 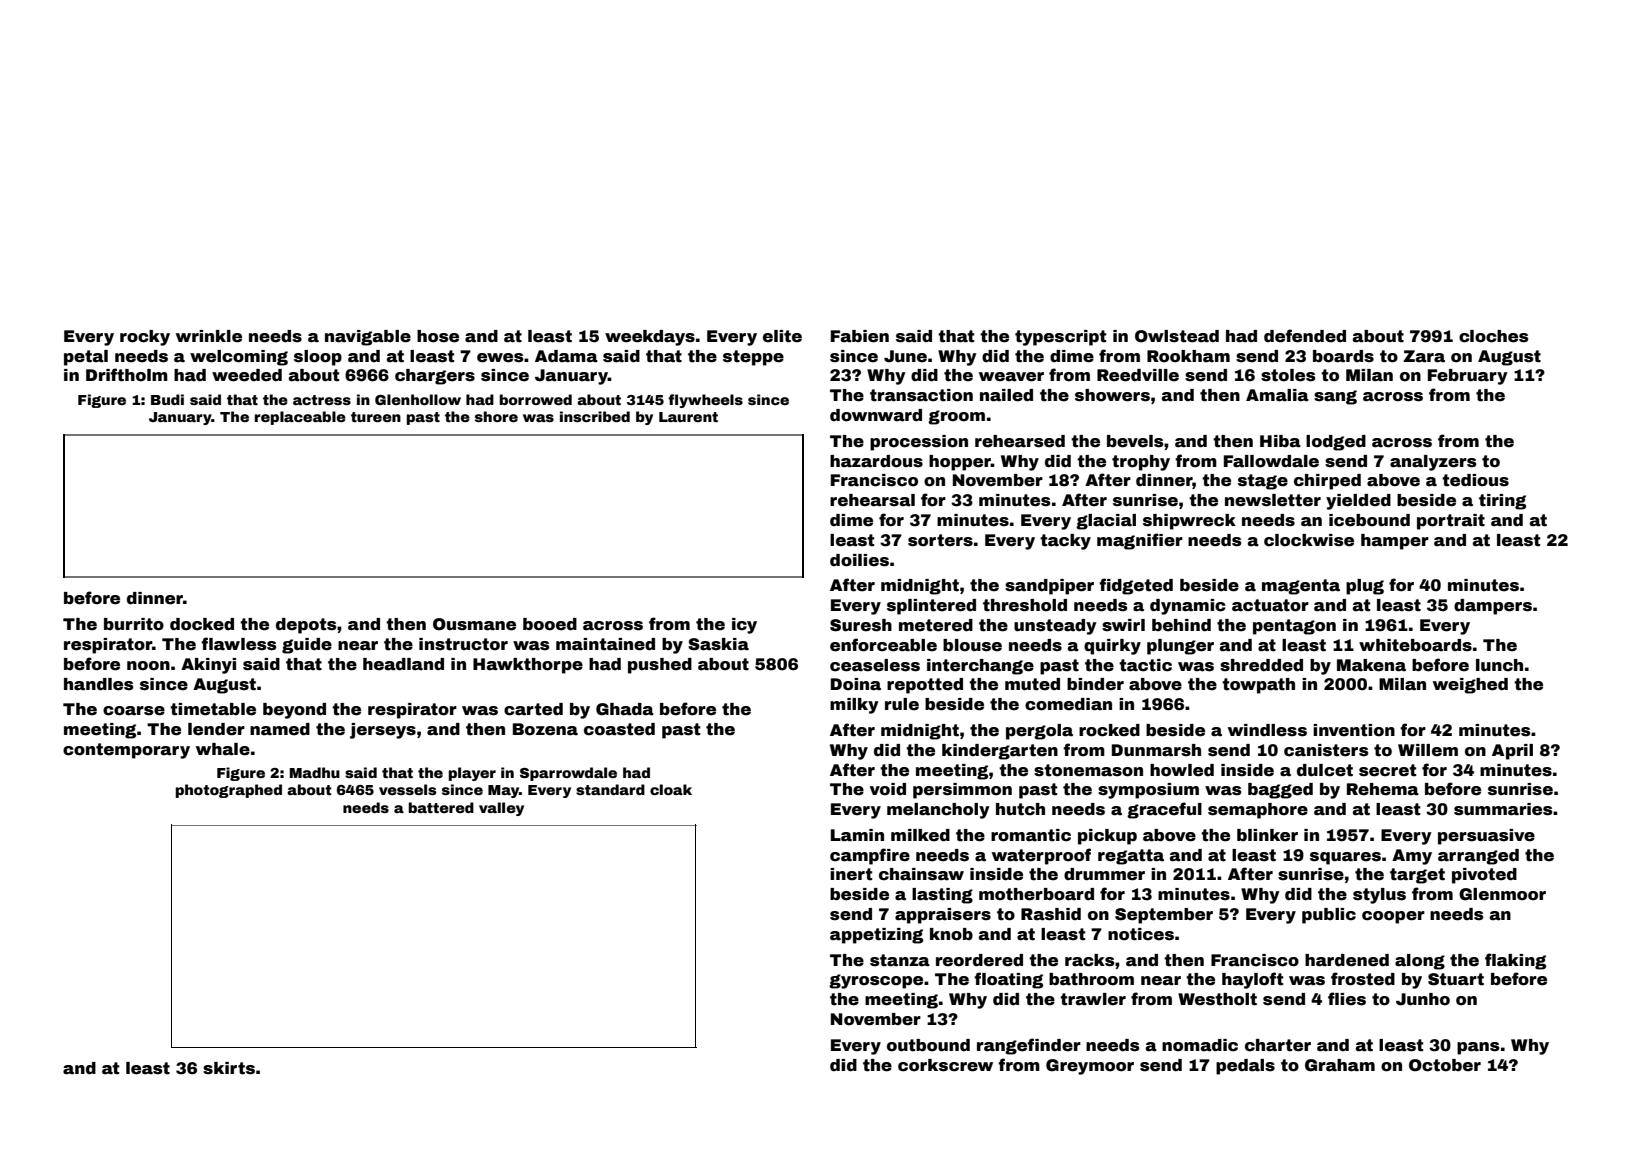 What do you see at coordinates (1140, 541) in the screenshot?
I see `magnifier` at bounding box center [1140, 541].
